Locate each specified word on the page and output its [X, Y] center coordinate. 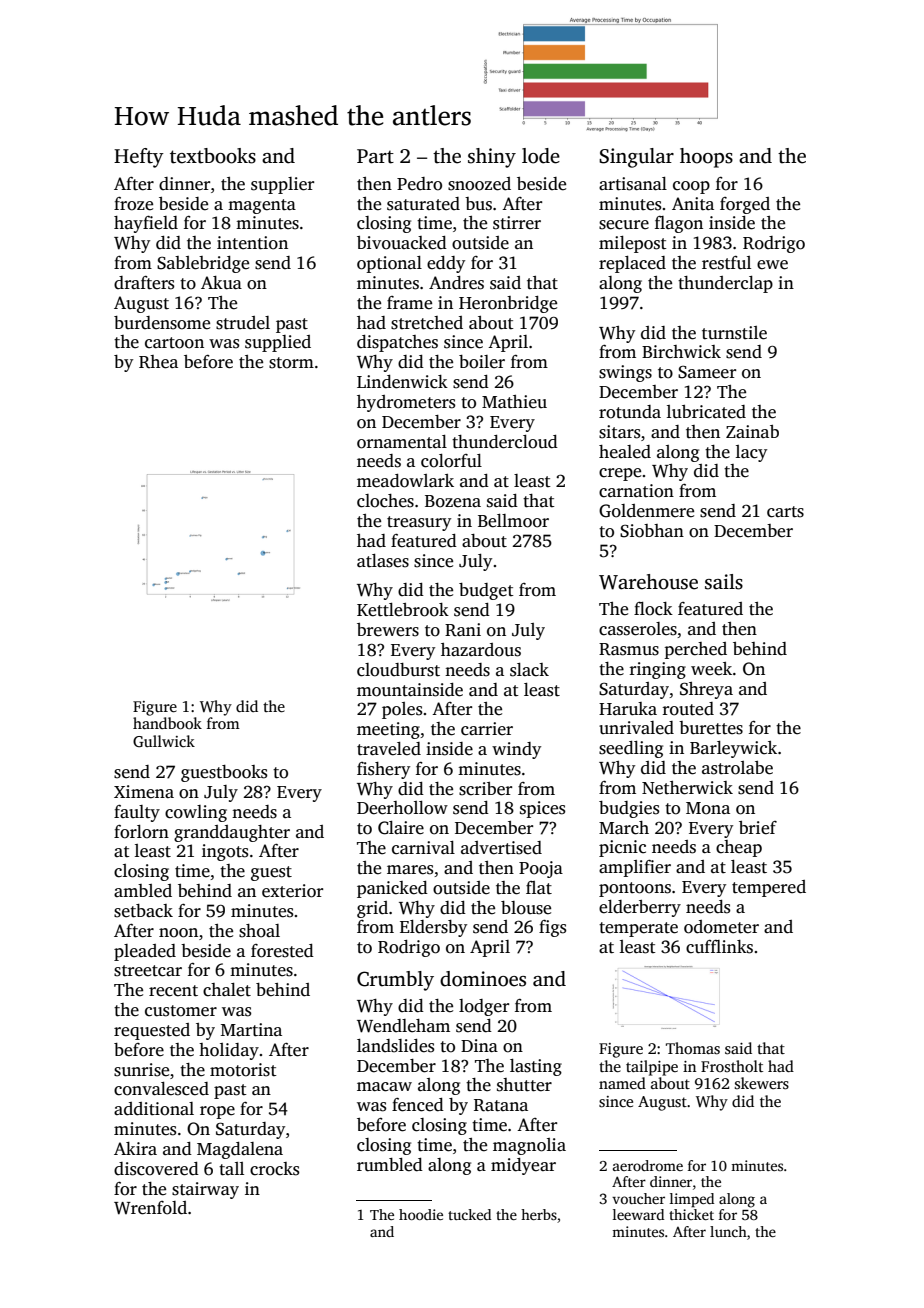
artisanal [633, 184]
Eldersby [433, 928]
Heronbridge [508, 304]
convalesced [161, 1089]
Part [375, 156]
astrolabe [737, 768]
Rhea [158, 362]
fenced [418, 1105]
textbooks [213, 156]
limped [692, 1200]
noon [178, 933]
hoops [706, 158]
